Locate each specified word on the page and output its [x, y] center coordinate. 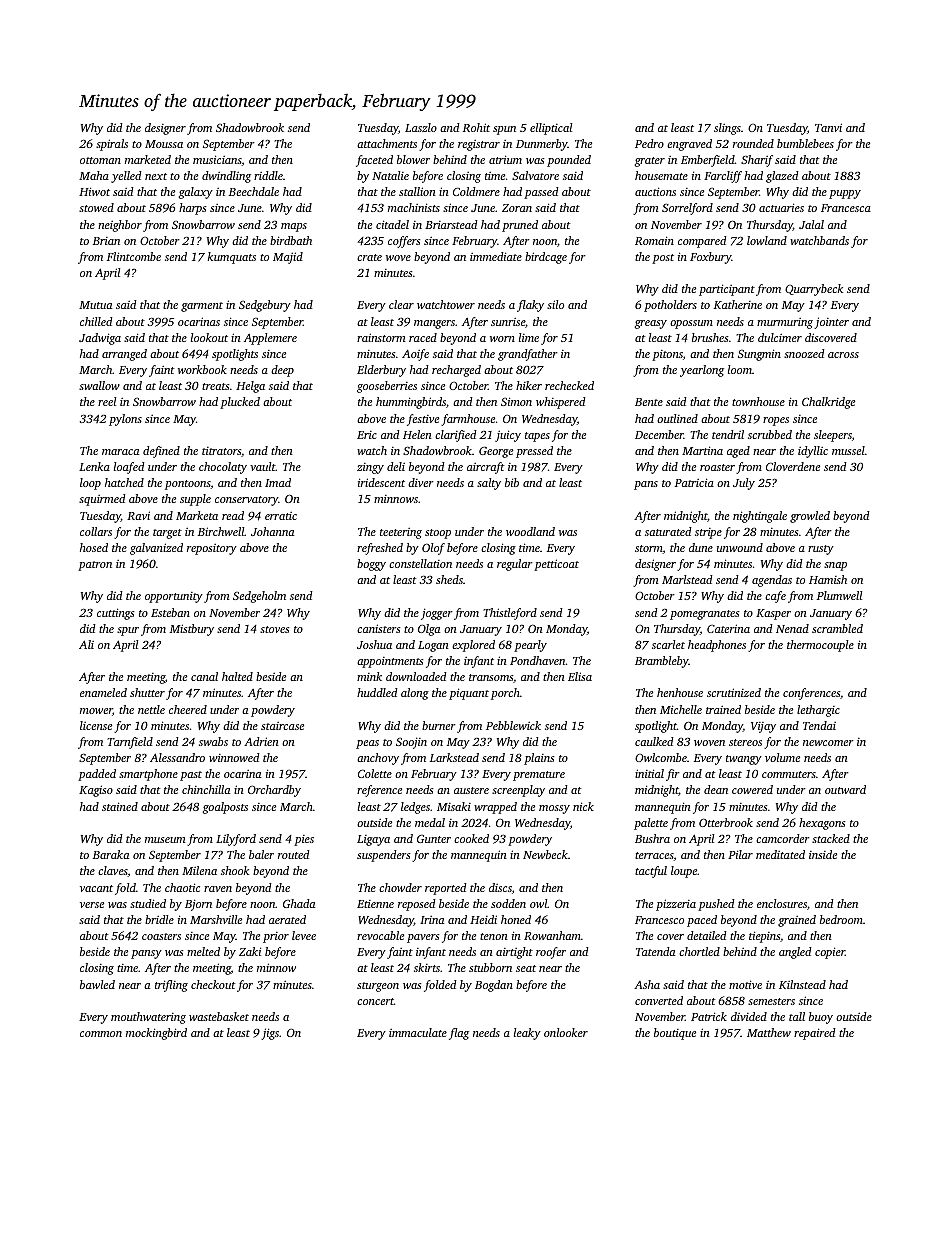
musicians [217, 160]
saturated [668, 531]
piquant [469, 694]
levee [304, 935]
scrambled [837, 628]
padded [97, 775]
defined [161, 452]
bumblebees [805, 143]
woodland [530, 531]
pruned [520, 226]
